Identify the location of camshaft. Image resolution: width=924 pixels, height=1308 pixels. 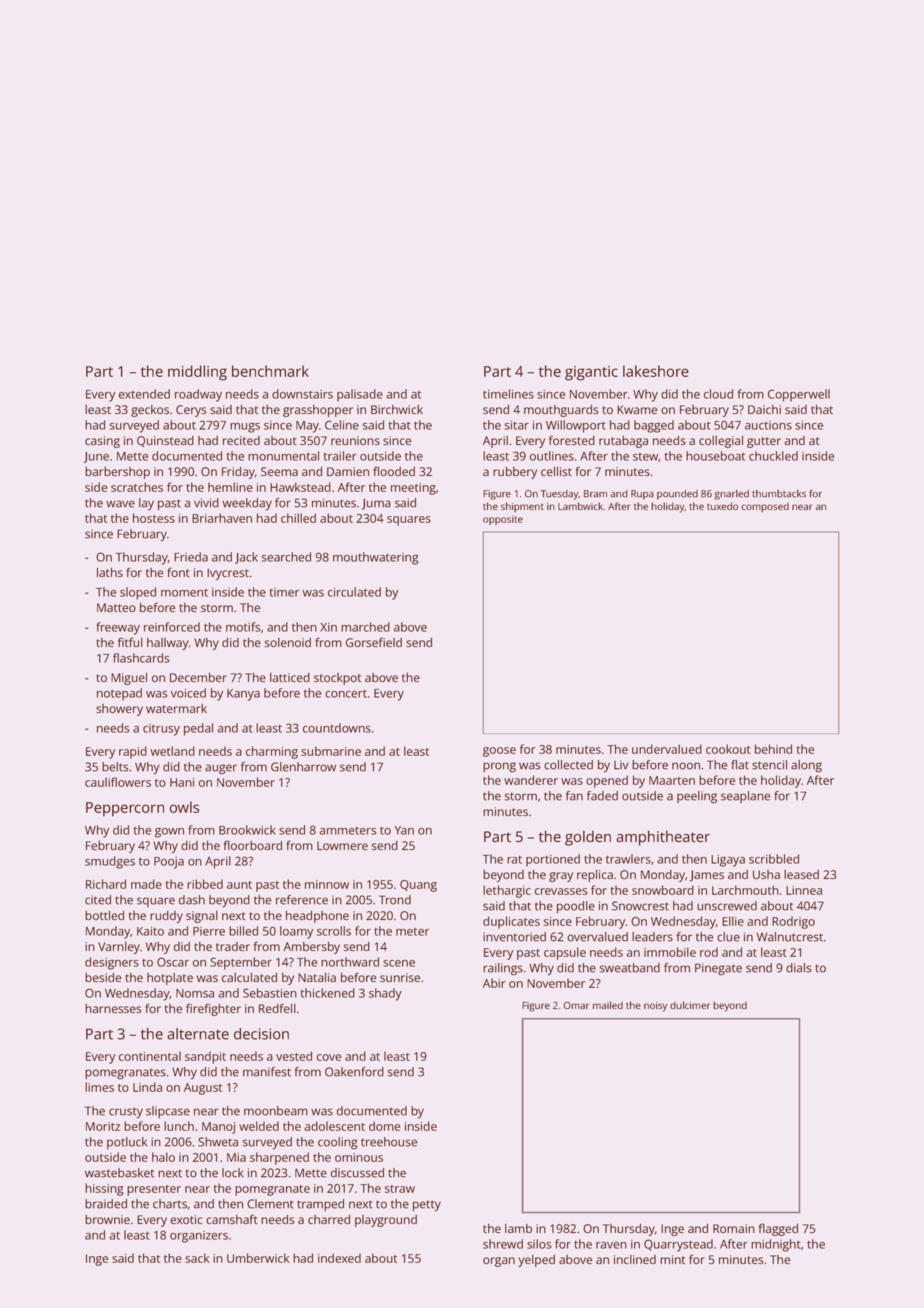
(232, 1219).
